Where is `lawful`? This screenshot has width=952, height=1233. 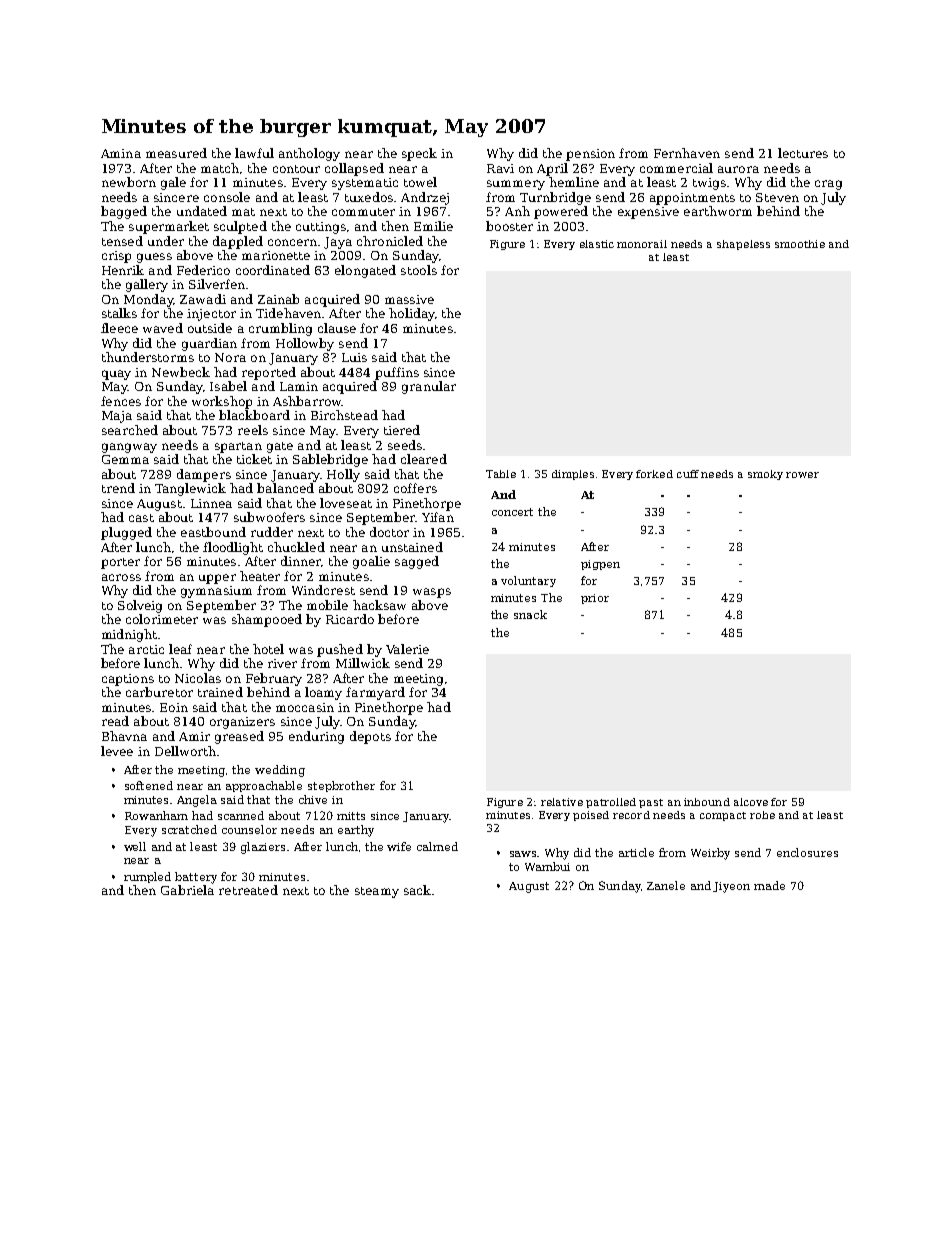
lawful is located at coordinates (254, 153).
